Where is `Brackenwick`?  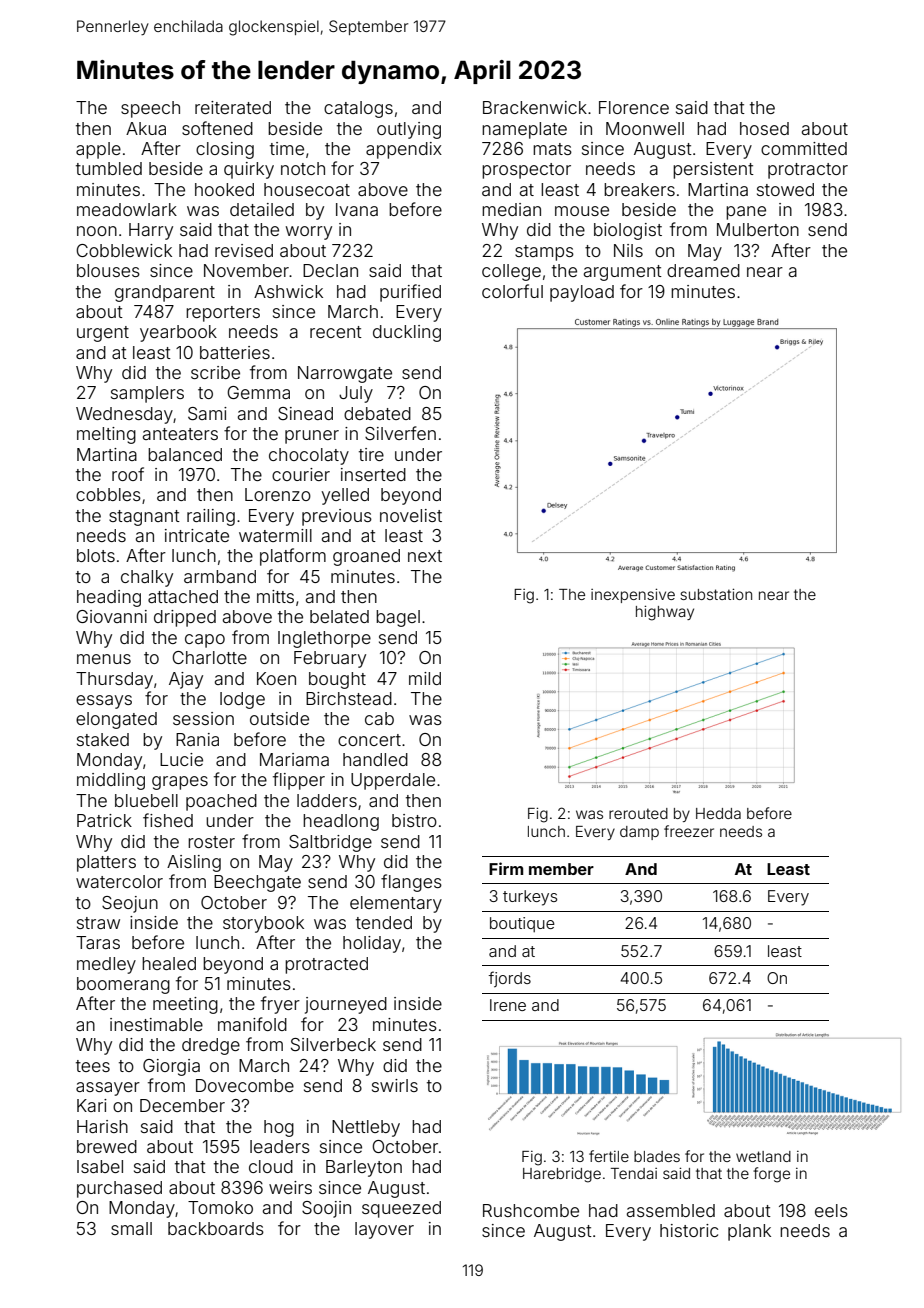 Brackenwick is located at coordinates (535, 107).
